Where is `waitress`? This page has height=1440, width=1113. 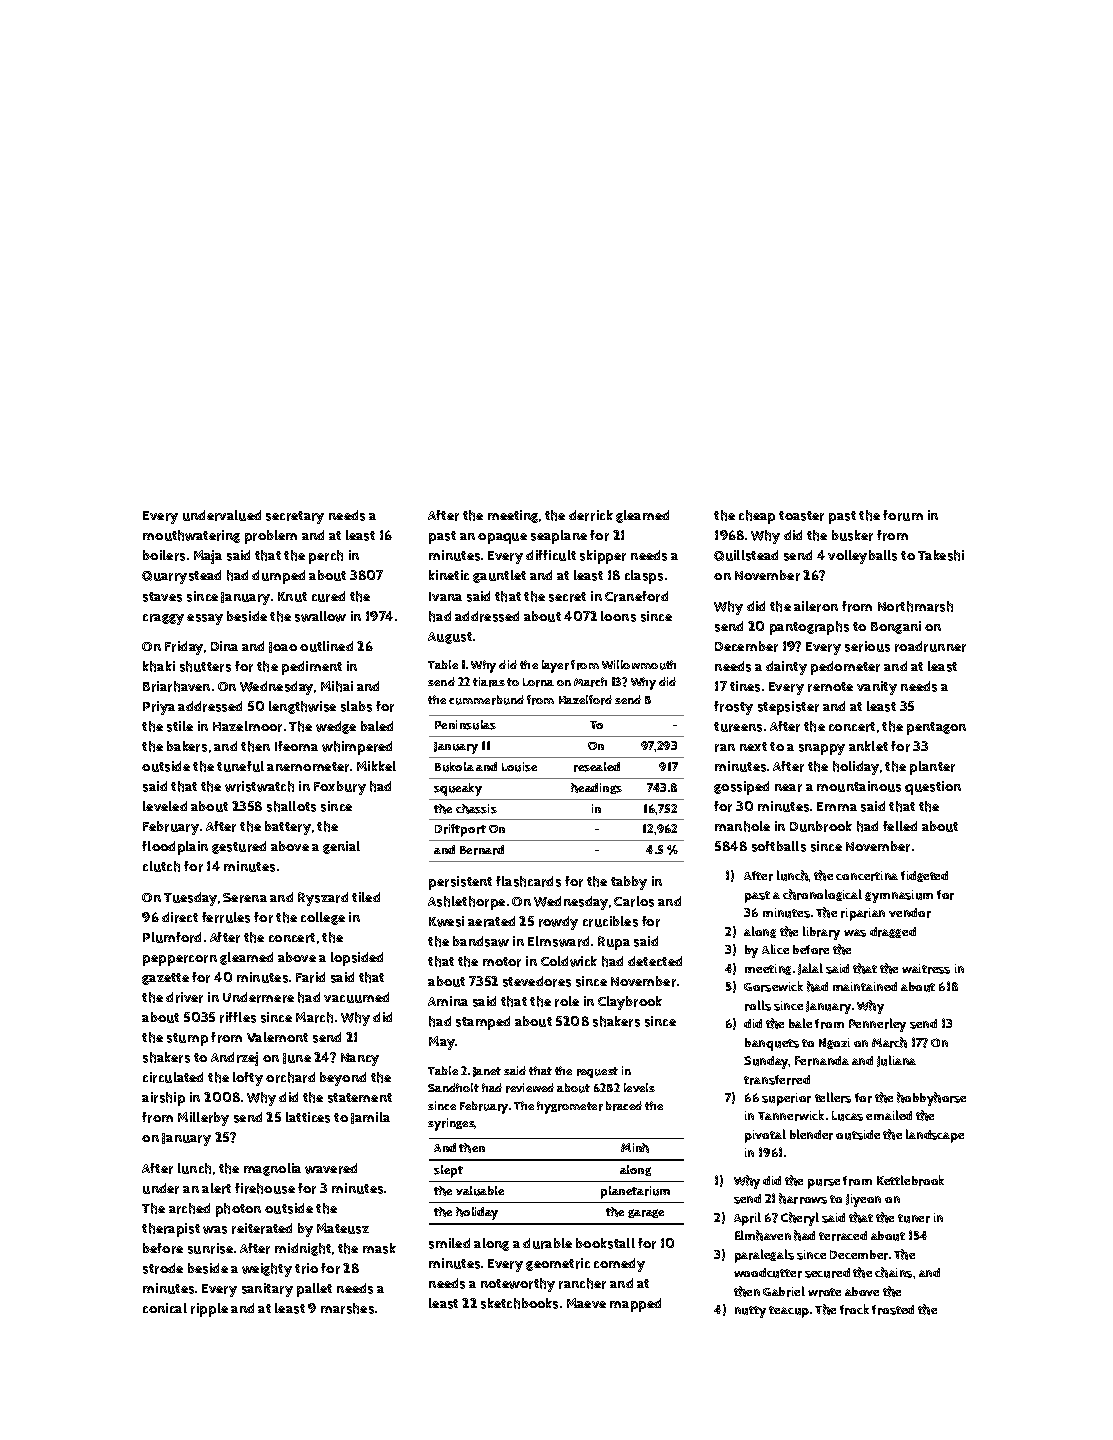
waitress is located at coordinates (926, 969).
